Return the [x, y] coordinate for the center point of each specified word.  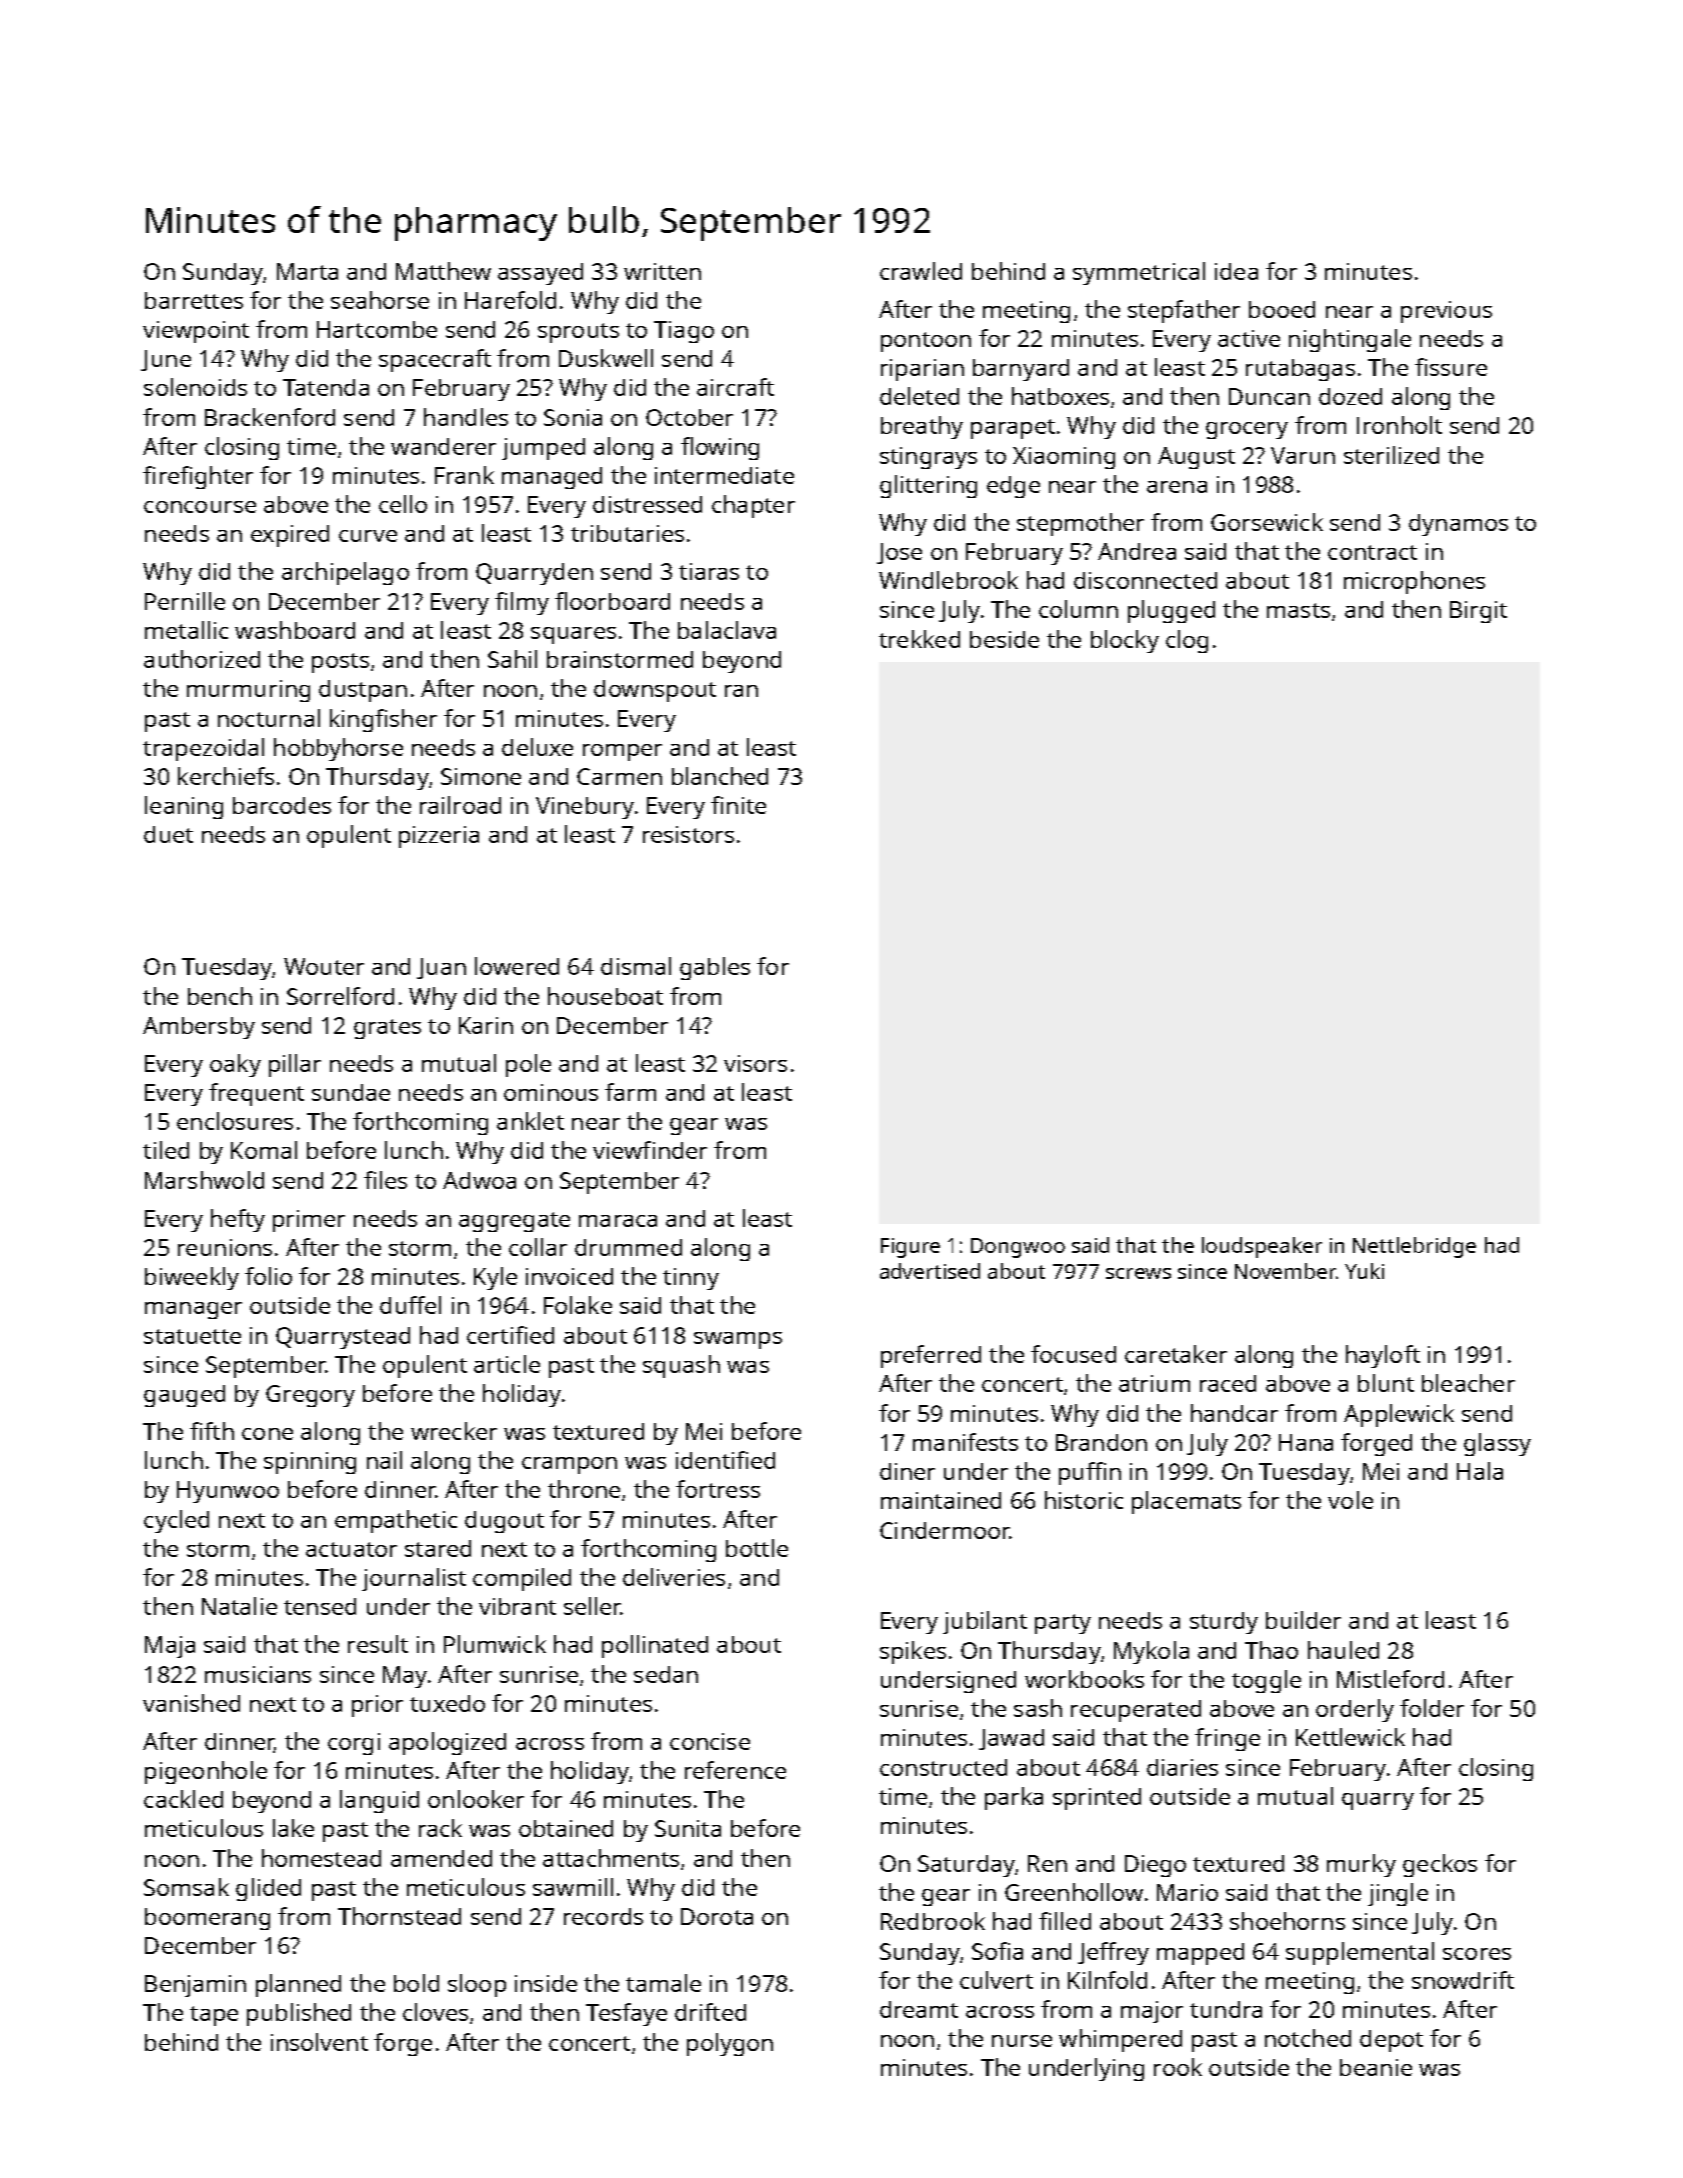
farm [630, 1092]
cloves [435, 2012]
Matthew [443, 271]
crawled [921, 271]
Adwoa [479, 1180]
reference [735, 1770]
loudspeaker [1262, 1247]
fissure [1451, 367]
